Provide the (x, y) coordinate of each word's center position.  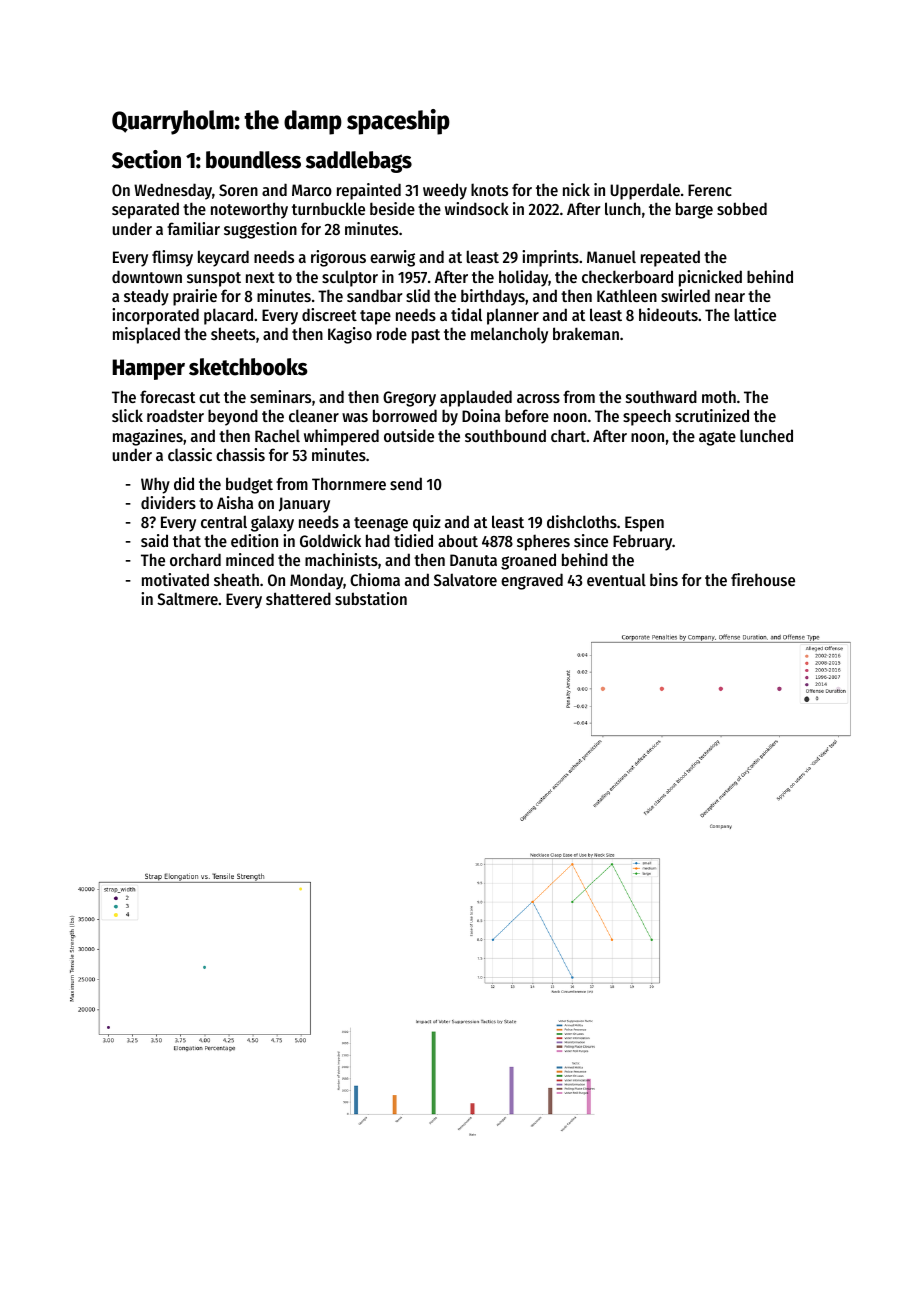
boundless (253, 160)
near (730, 297)
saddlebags (359, 162)
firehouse (763, 579)
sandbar (375, 295)
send (406, 483)
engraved (532, 581)
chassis (240, 454)
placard (228, 316)
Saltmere (187, 598)
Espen (644, 524)
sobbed (742, 208)
